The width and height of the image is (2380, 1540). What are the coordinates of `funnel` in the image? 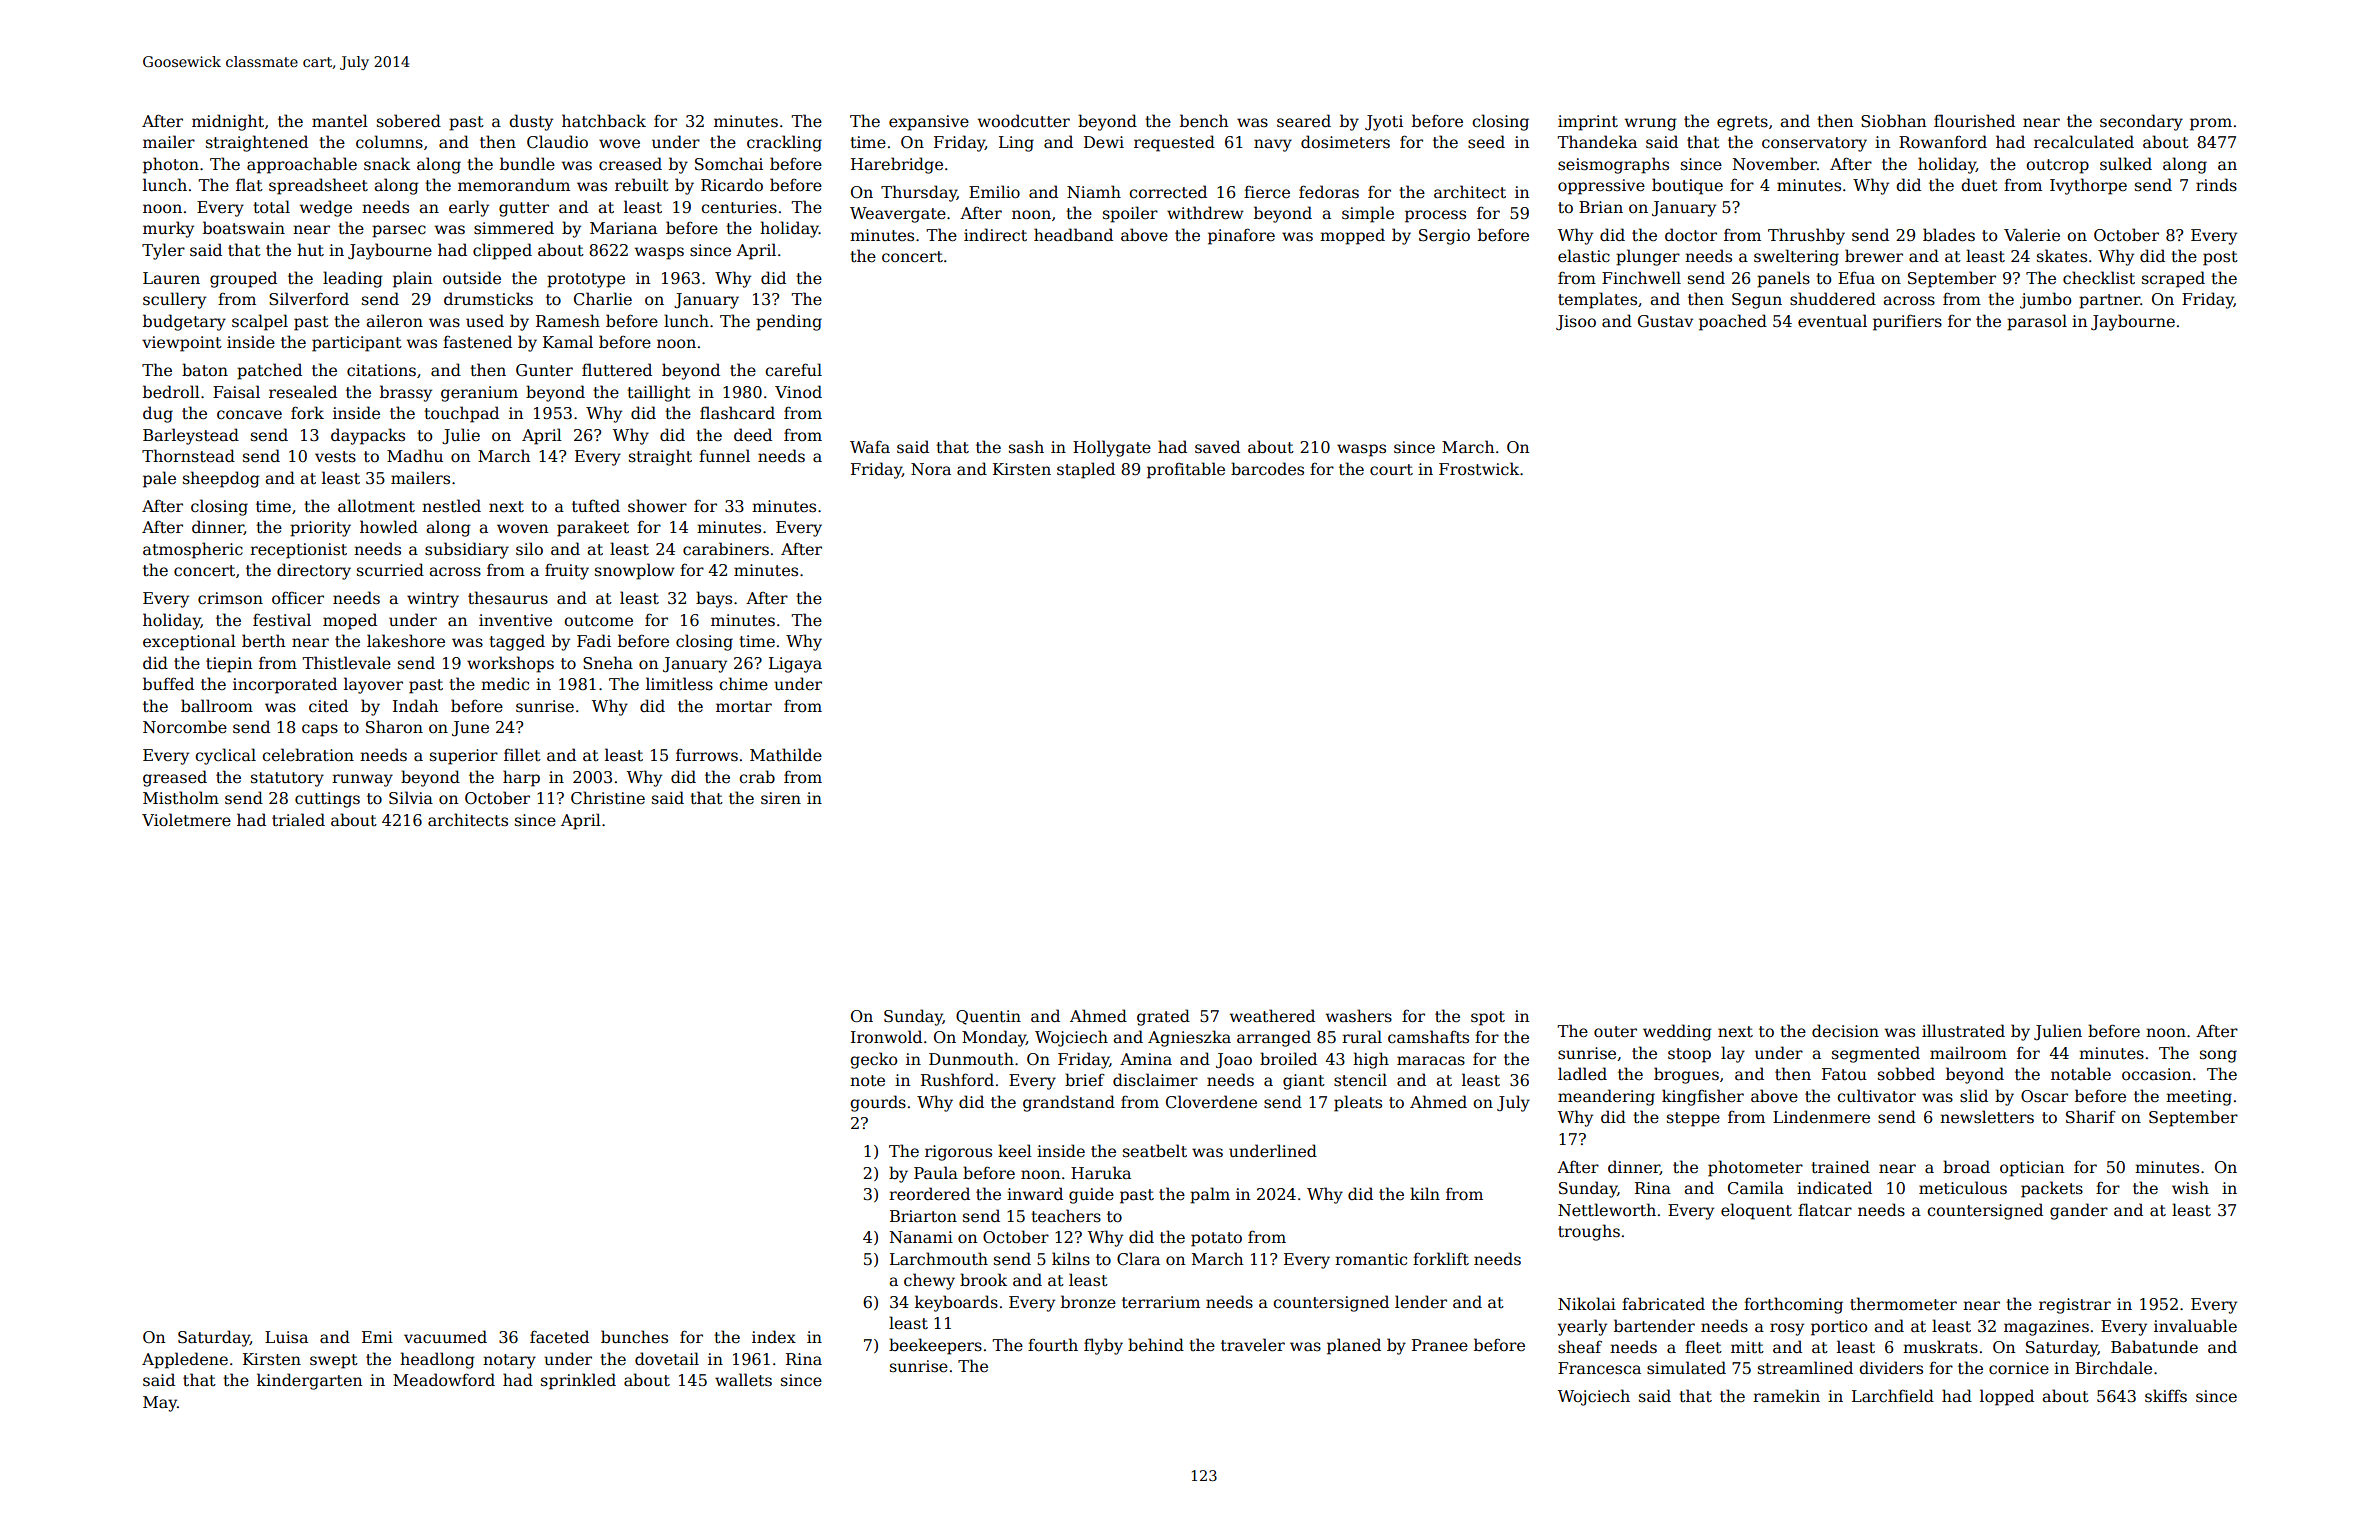 It's located at (724, 455).
